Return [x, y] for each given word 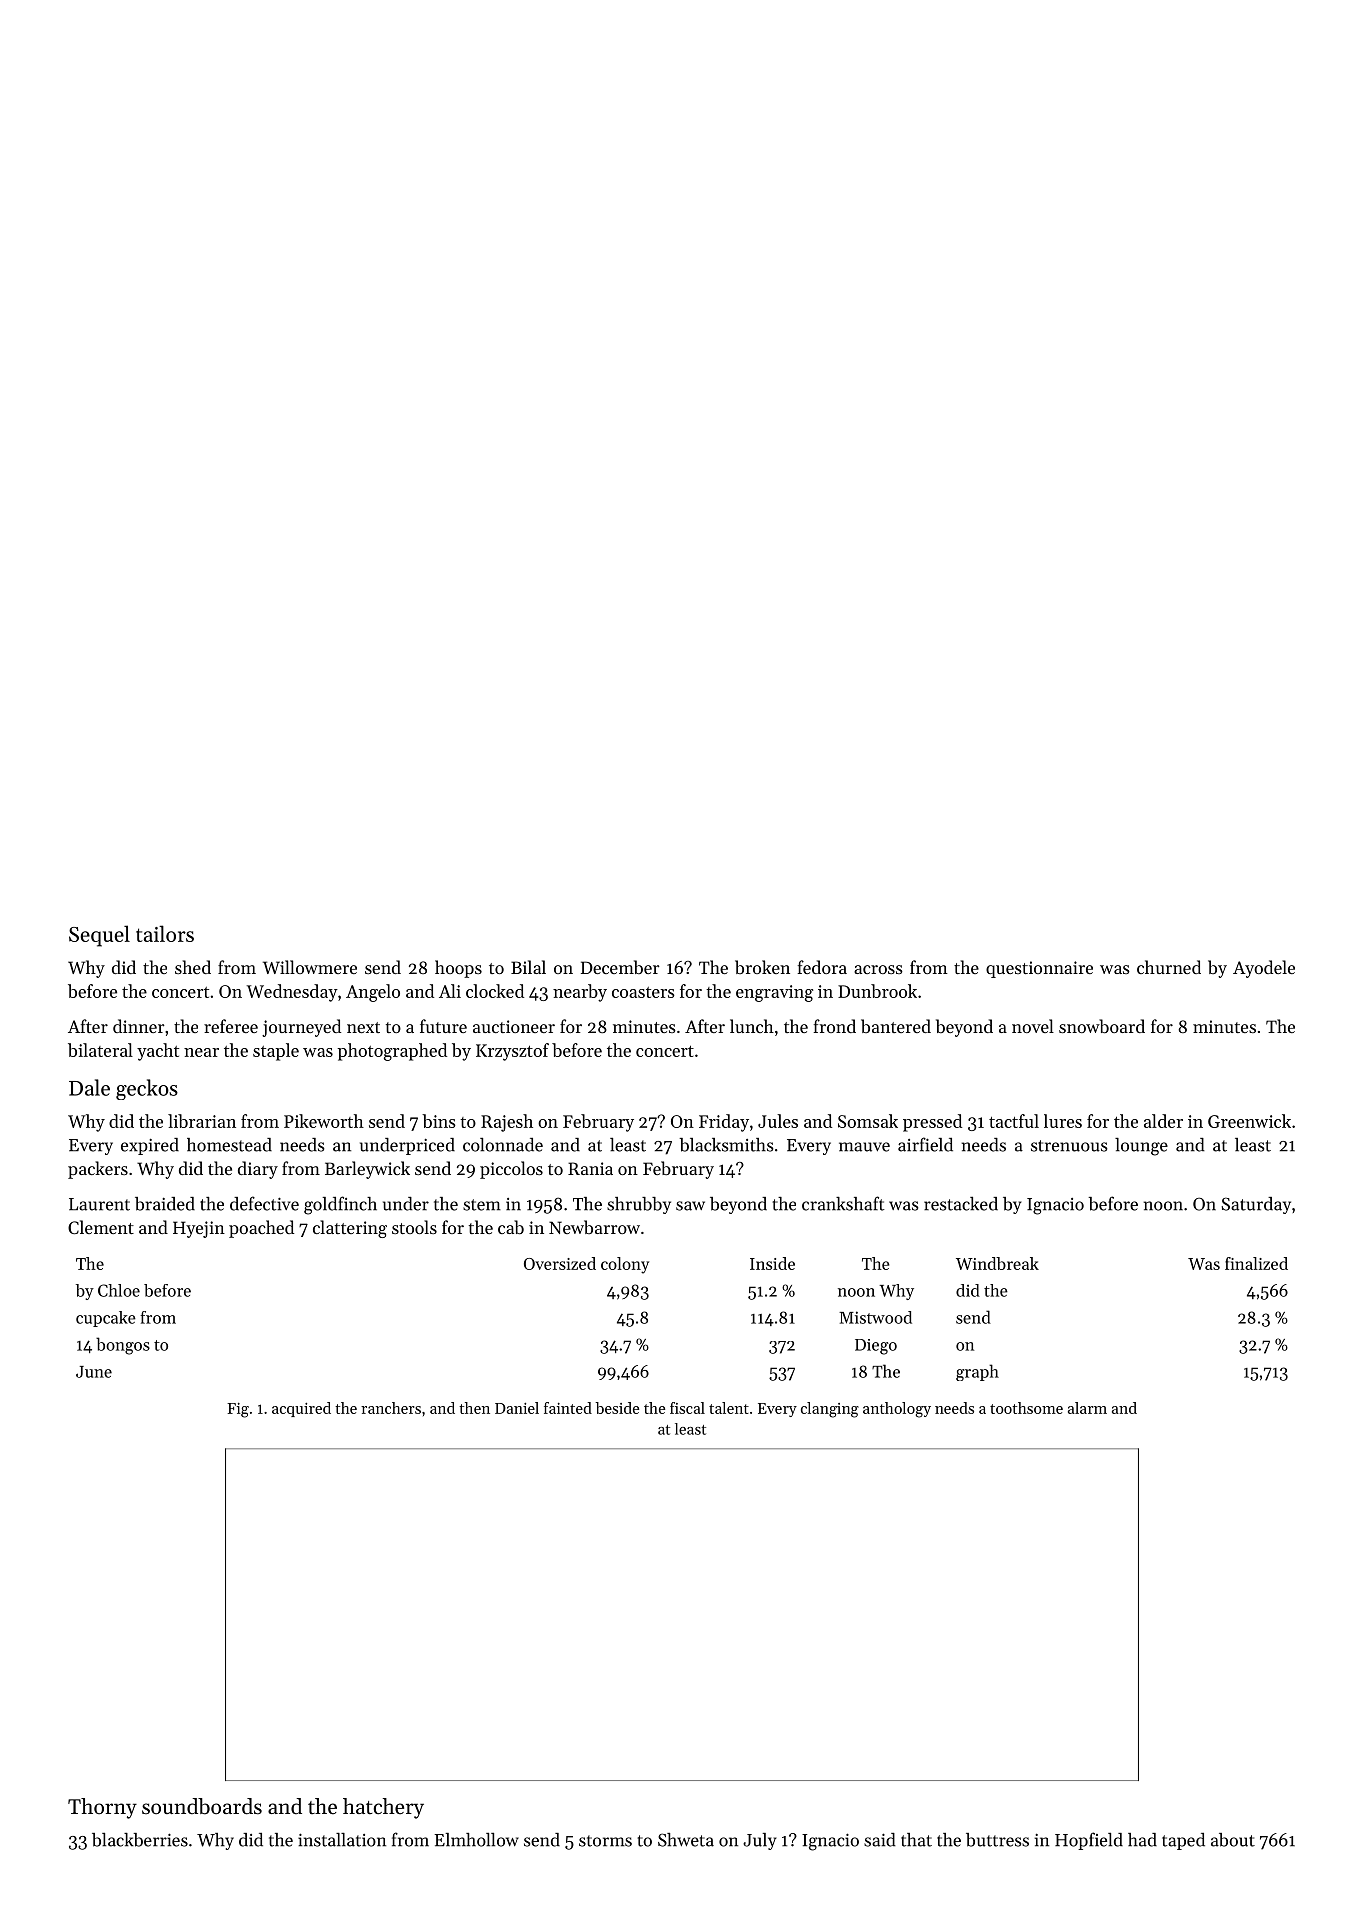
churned [1169, 967]
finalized [1256, 1263]
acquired [301, 1409]
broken [762, 967]
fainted [568, 1408]
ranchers [391, 1408]
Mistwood [875, 1317]
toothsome [1026, 1408]
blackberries [140, 1840]
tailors [165, 933]
